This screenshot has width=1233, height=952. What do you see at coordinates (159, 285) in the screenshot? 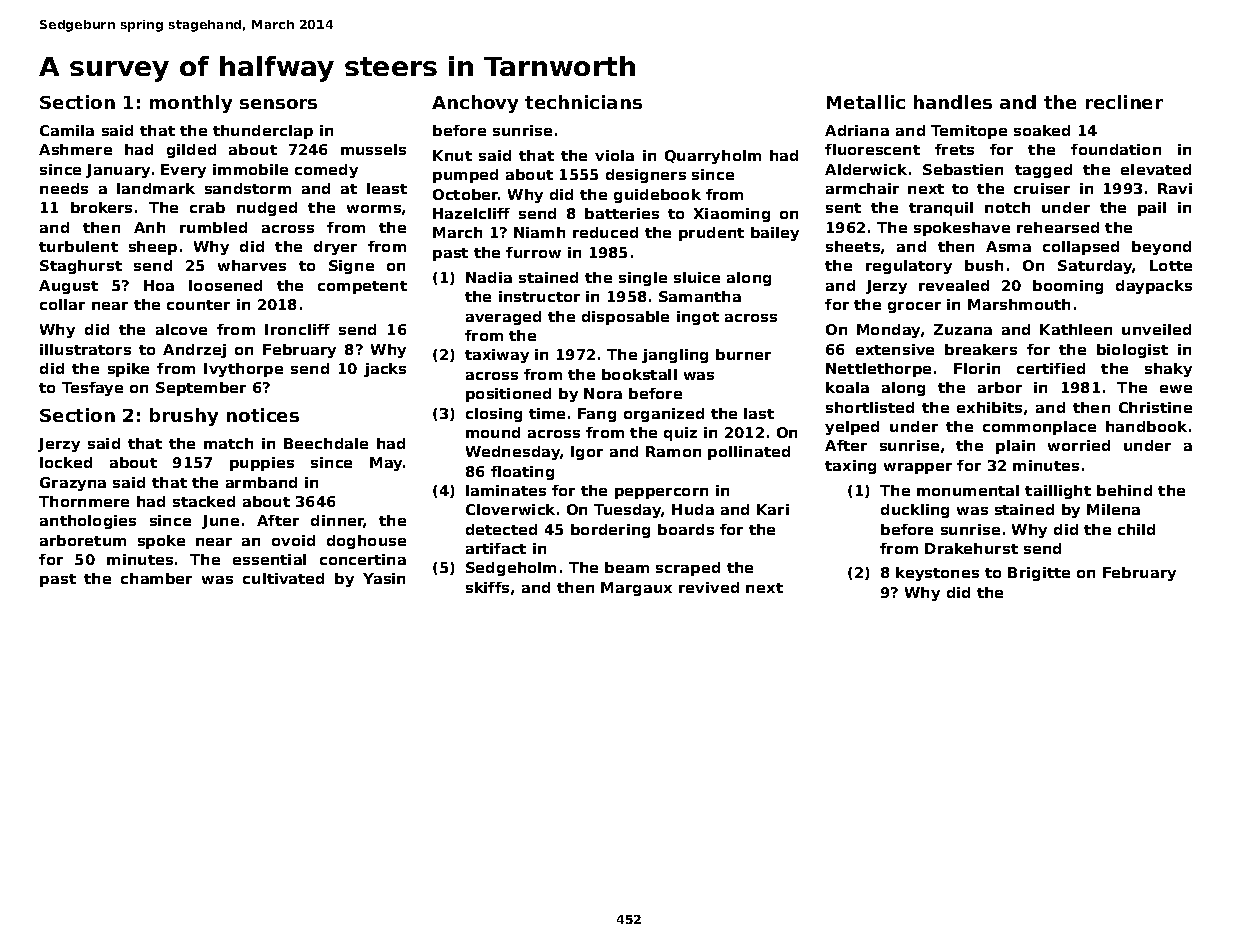
I see `Hoa` at bounding box center [159, 285].
